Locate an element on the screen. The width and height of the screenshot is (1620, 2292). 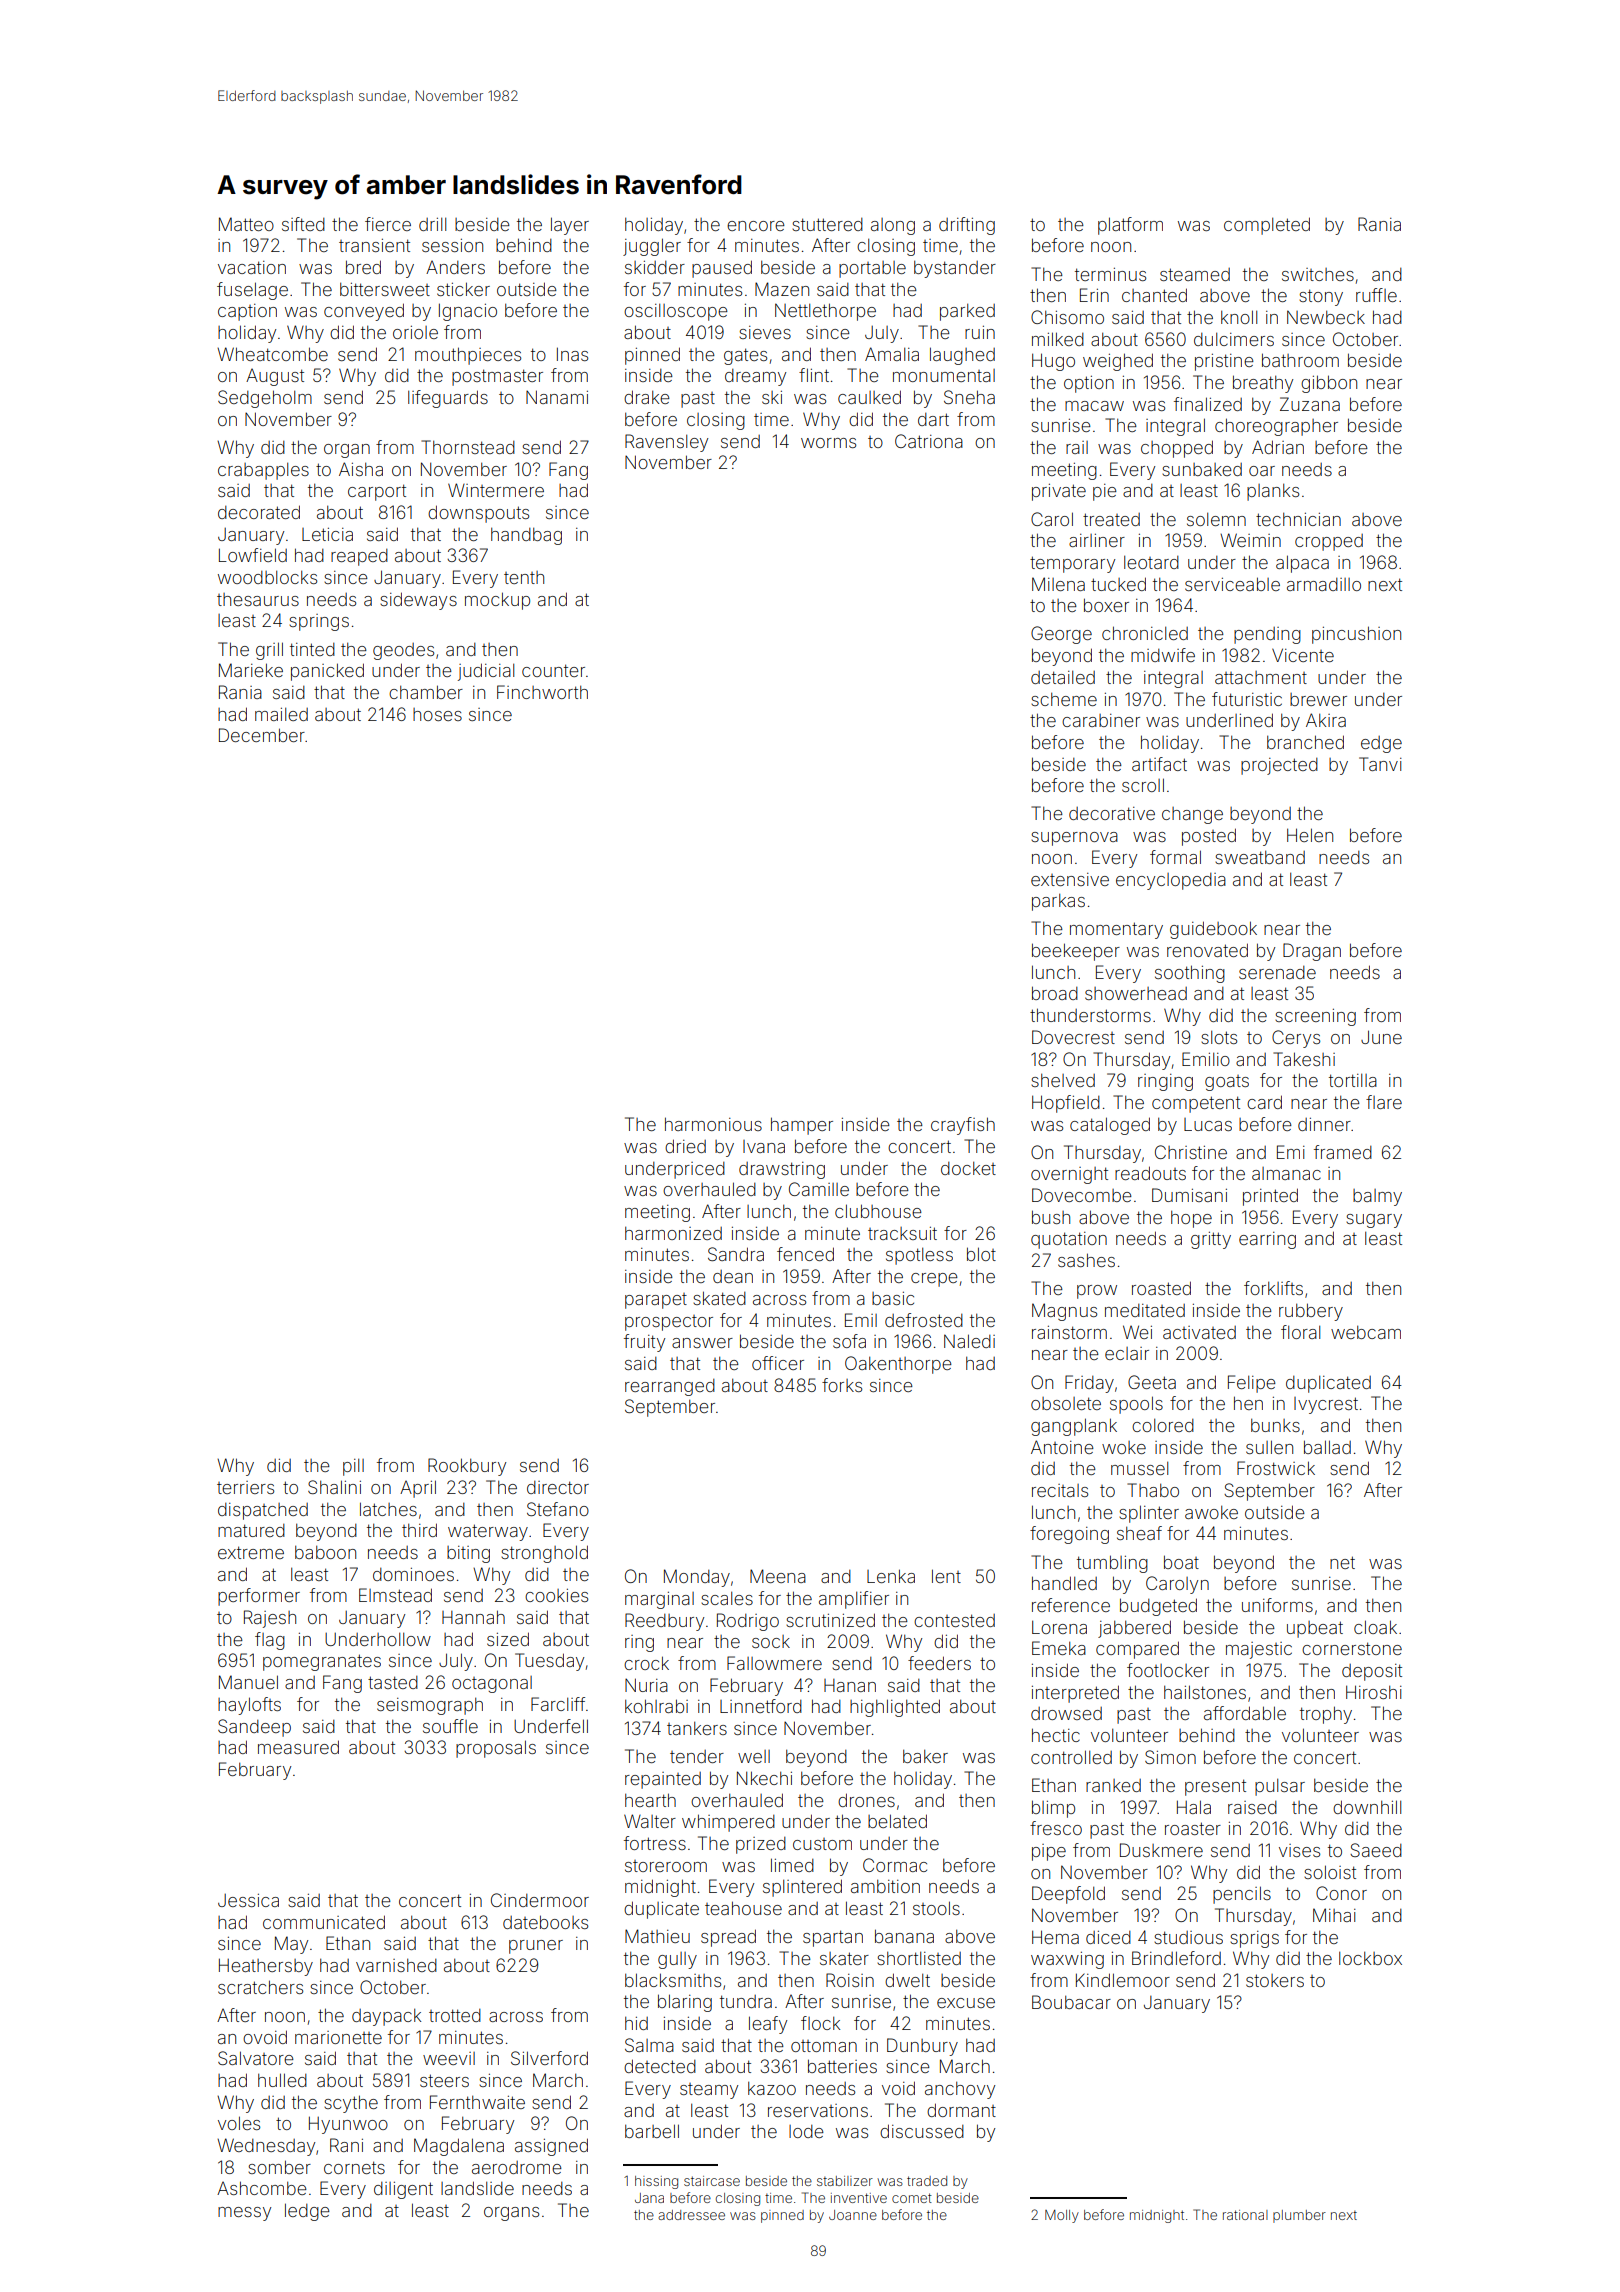
Leticia is located at coordinates (327, 534).
